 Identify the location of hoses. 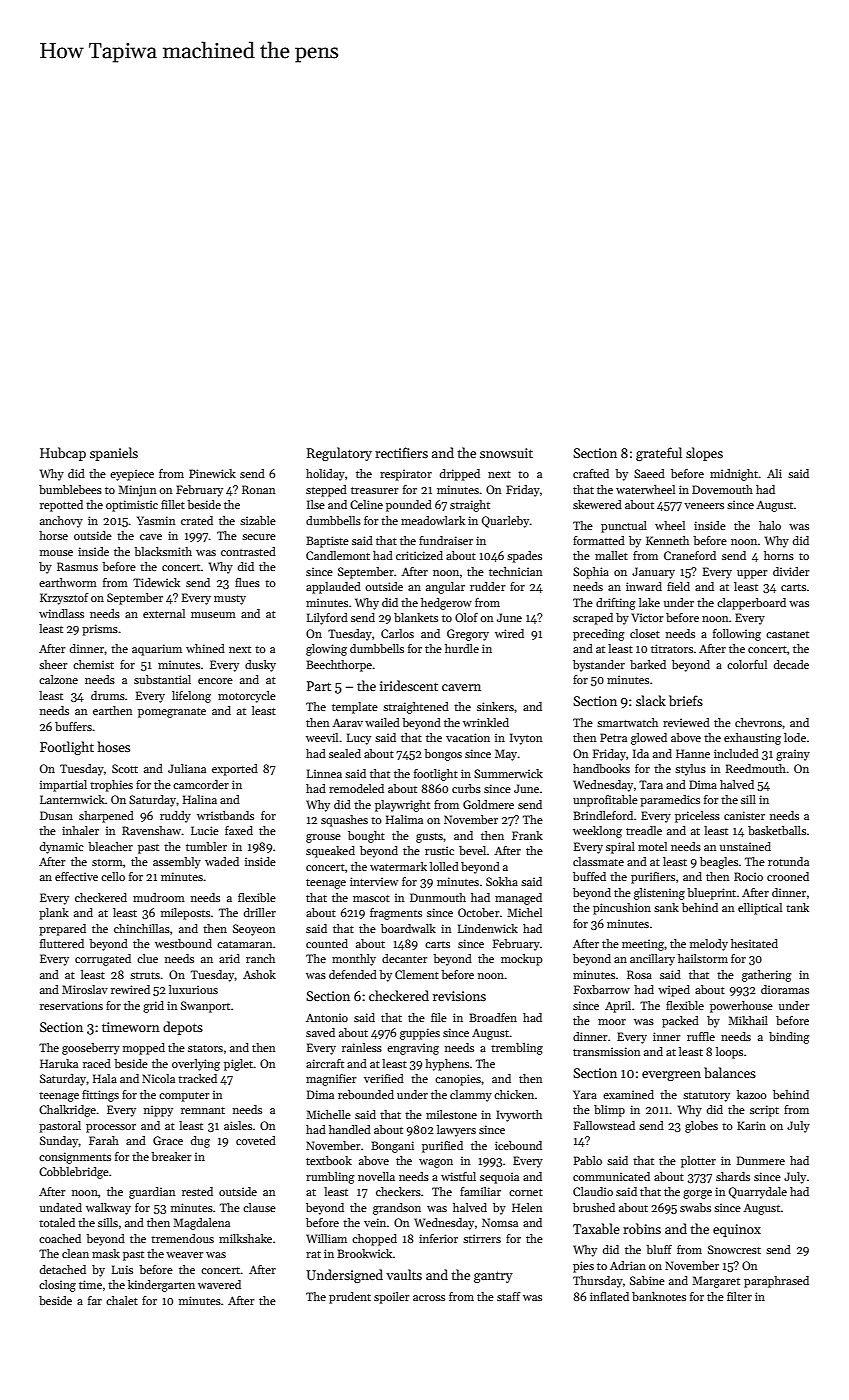
(114, 746).
